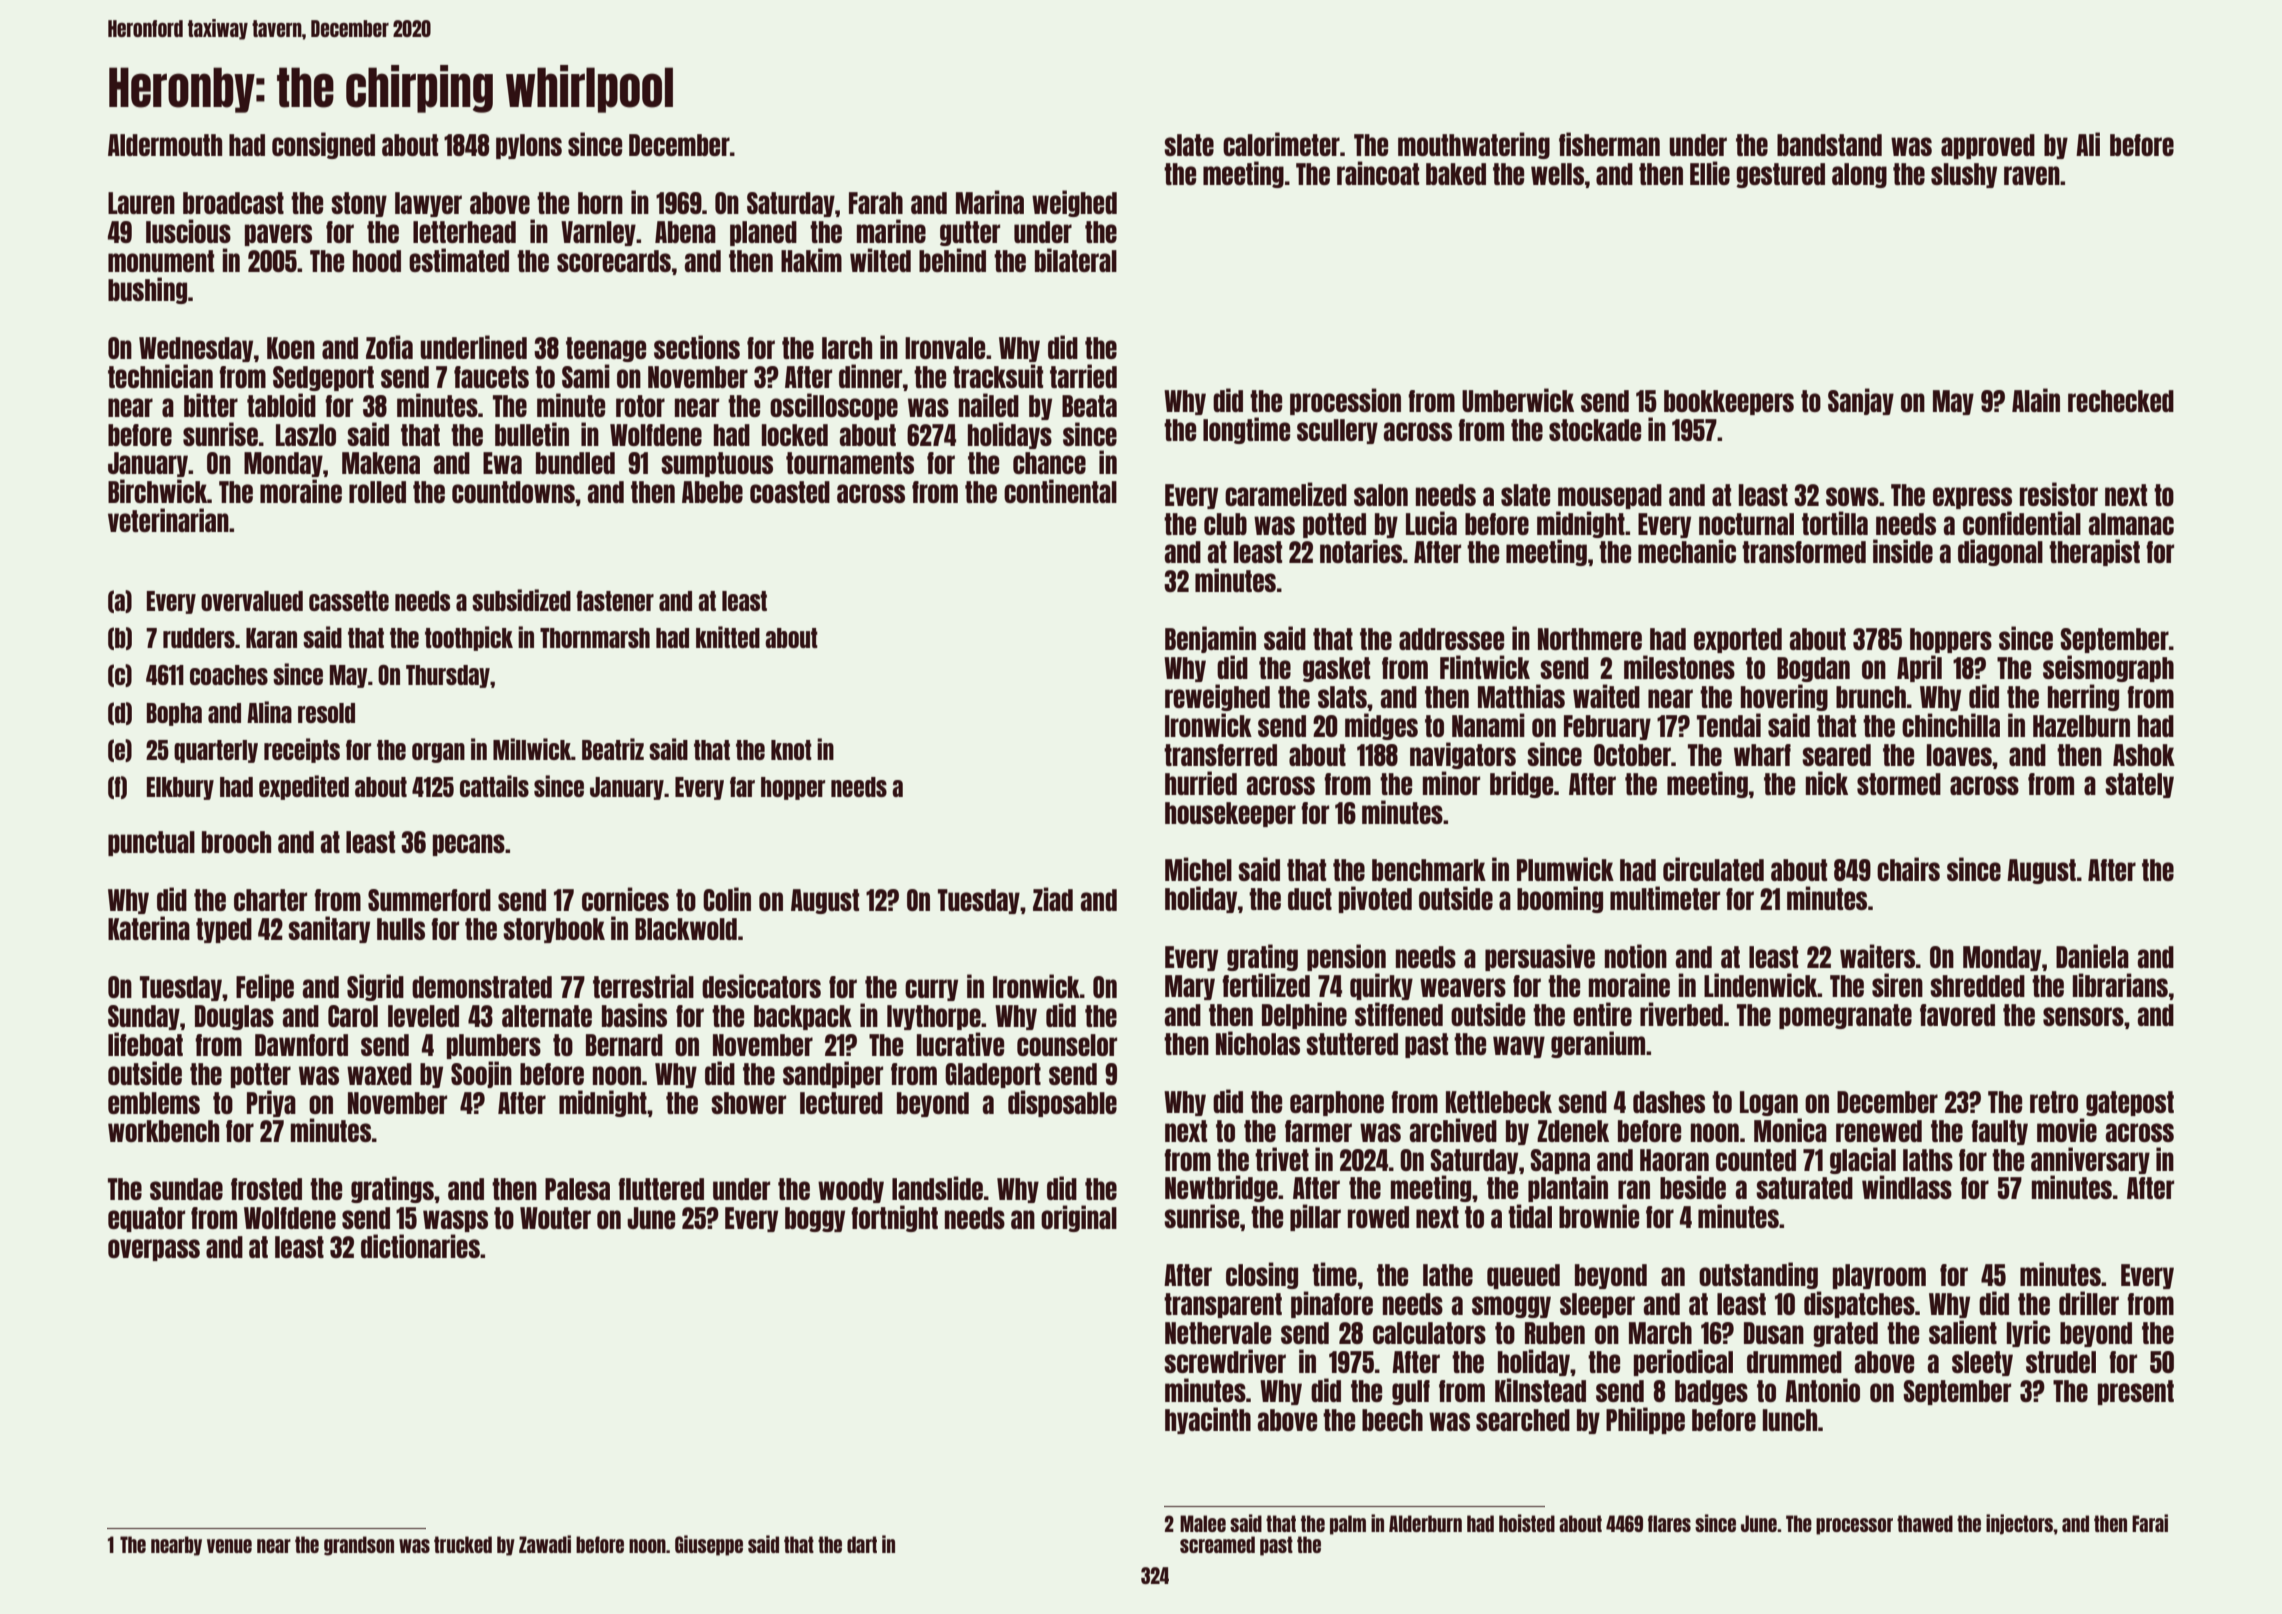 This image has height=1614, width=2282. Describe the element at coordinates (1854, 1526) in the image. I see `processor` at that location.
